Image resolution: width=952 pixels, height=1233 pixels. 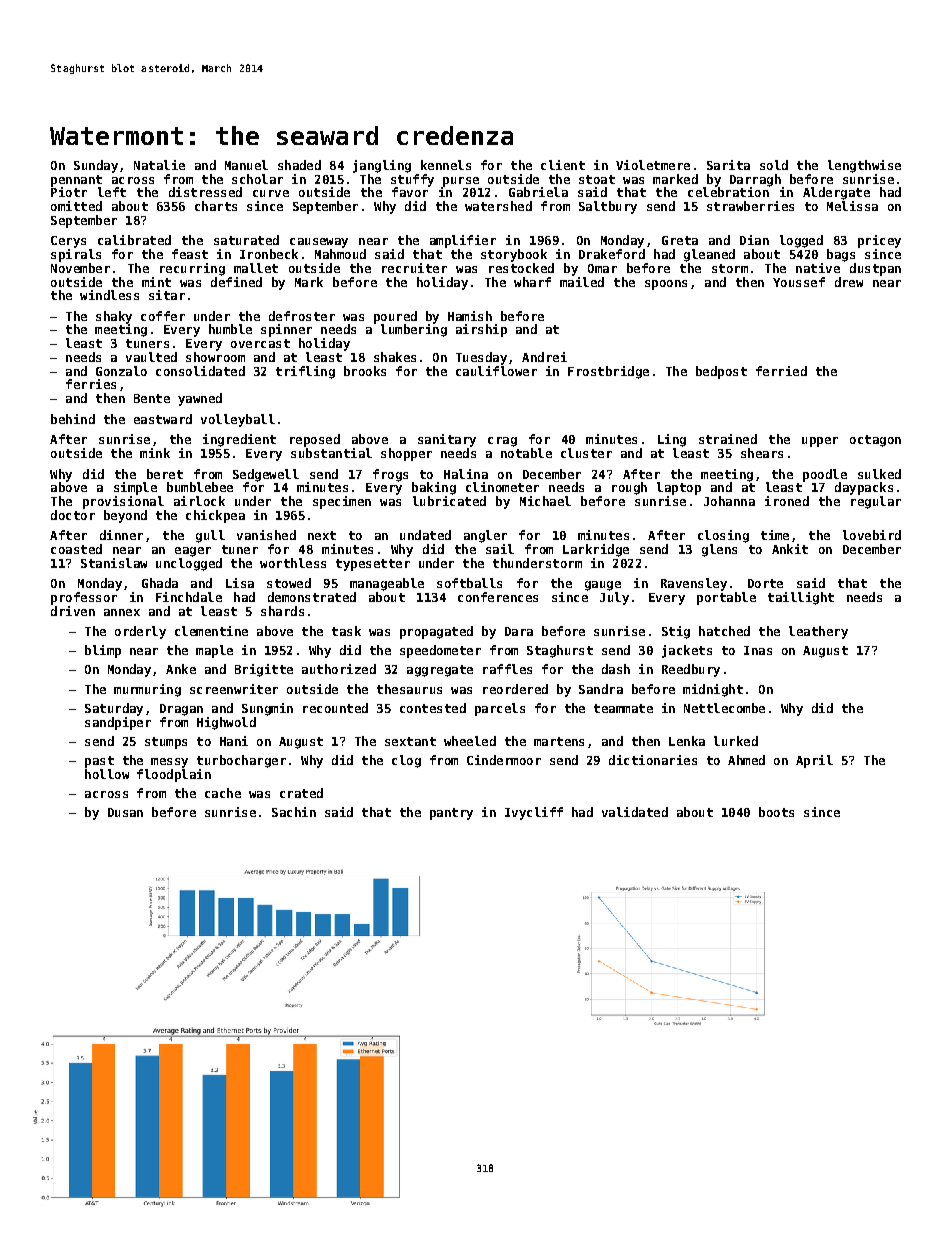 I want to click on sulked, so click(x=879, y=474).
